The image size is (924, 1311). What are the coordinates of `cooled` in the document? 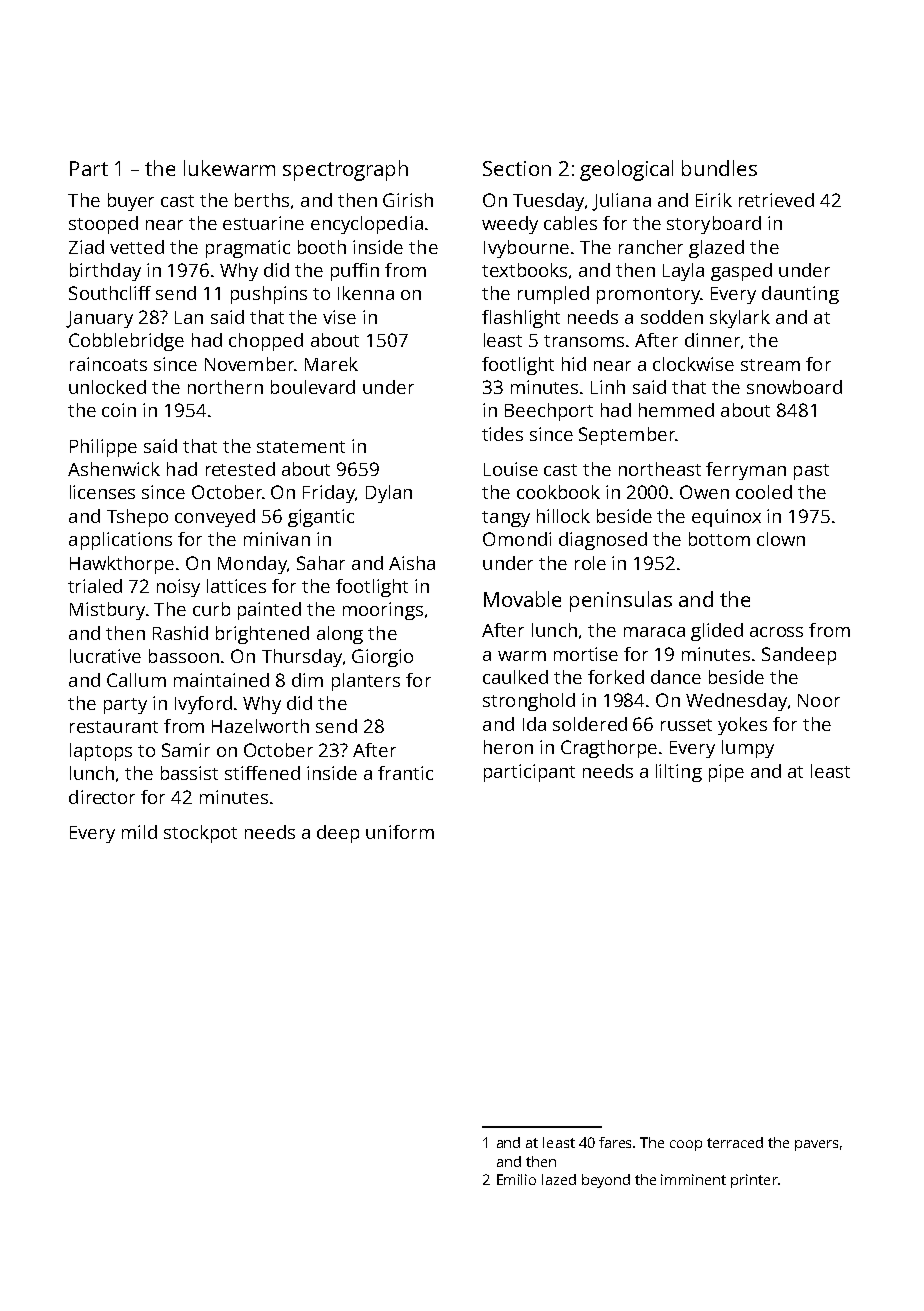 It's located at (764, 492).
